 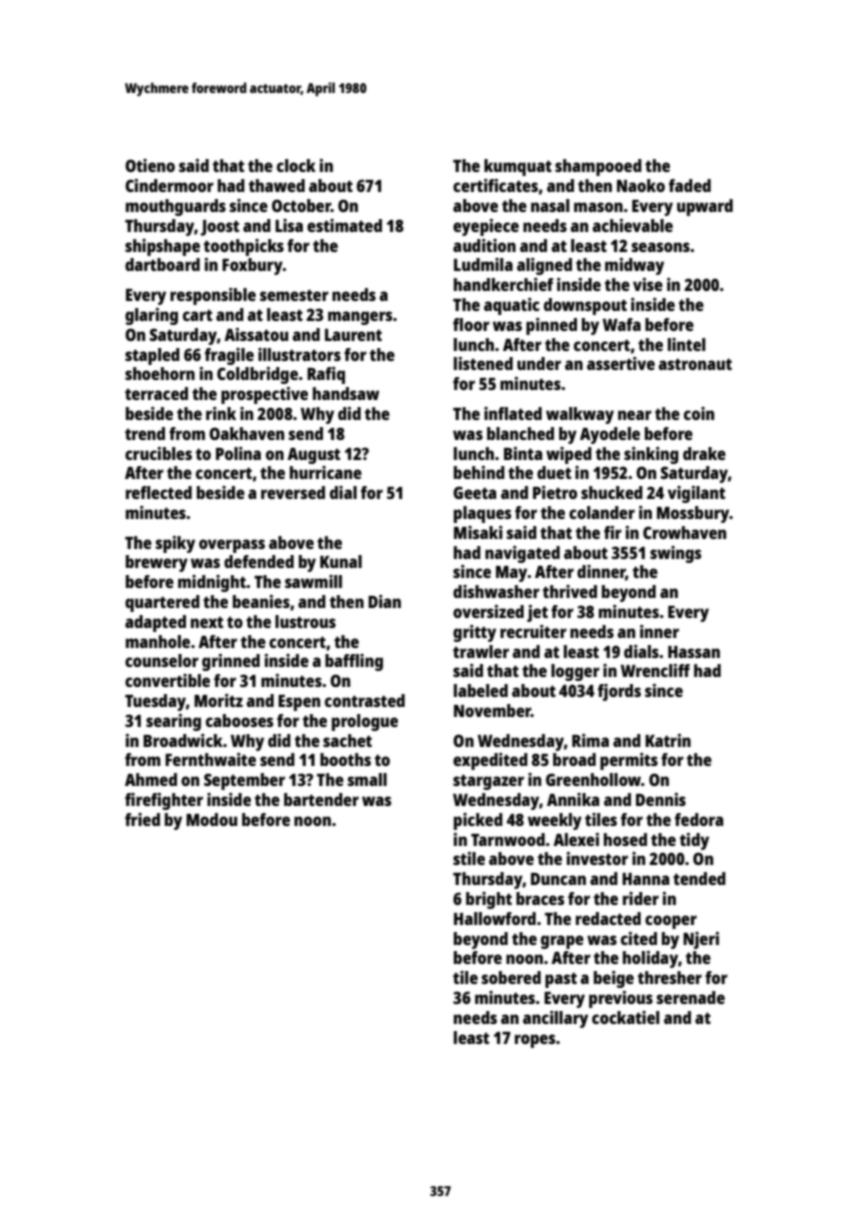 What do you see at coordinates (675, 554) in the image?
I see `swings` at bounding box center [675, 554].
